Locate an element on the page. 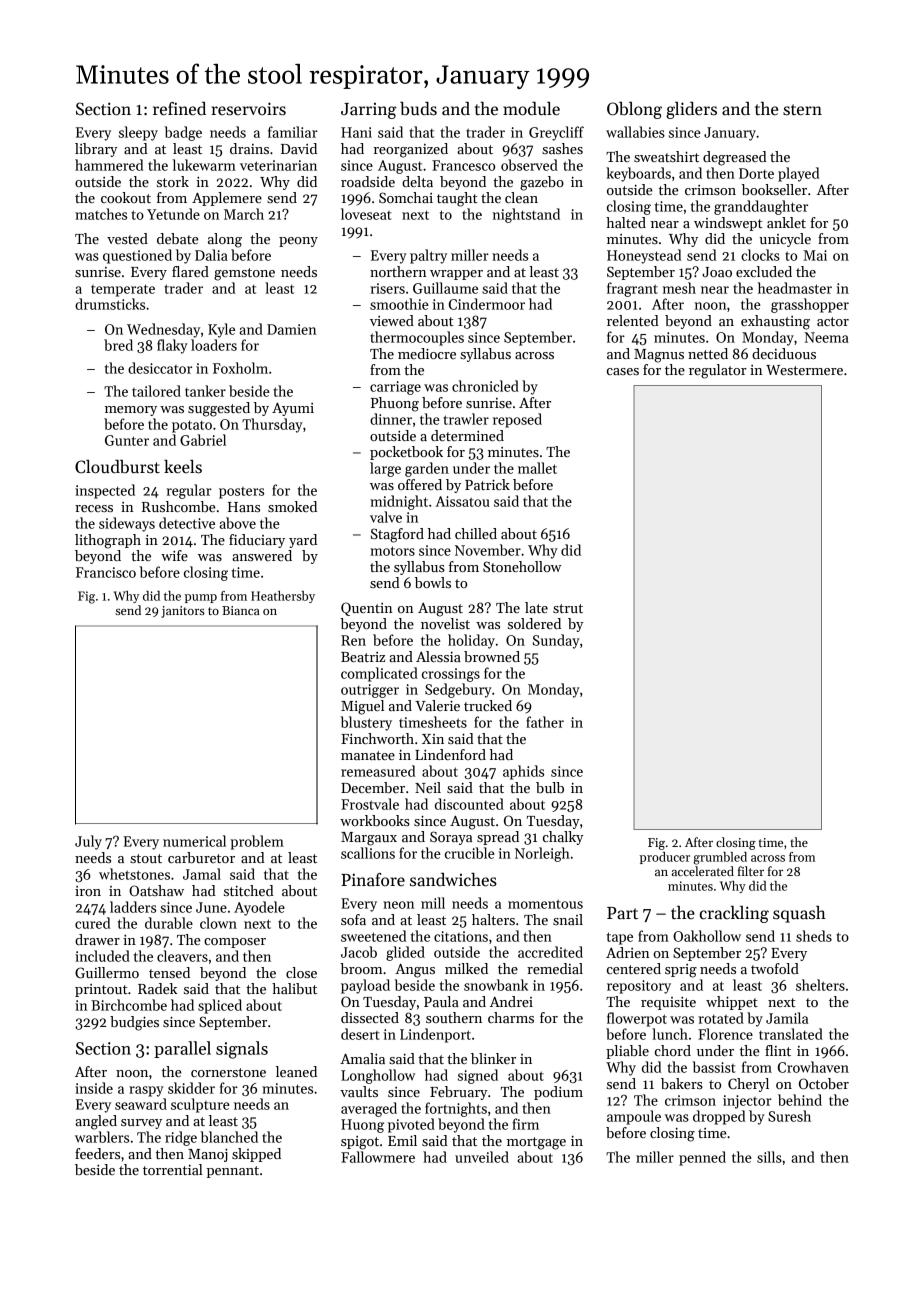 The image size is (924, 1308). Neema is located at coordinates (826, 337).
